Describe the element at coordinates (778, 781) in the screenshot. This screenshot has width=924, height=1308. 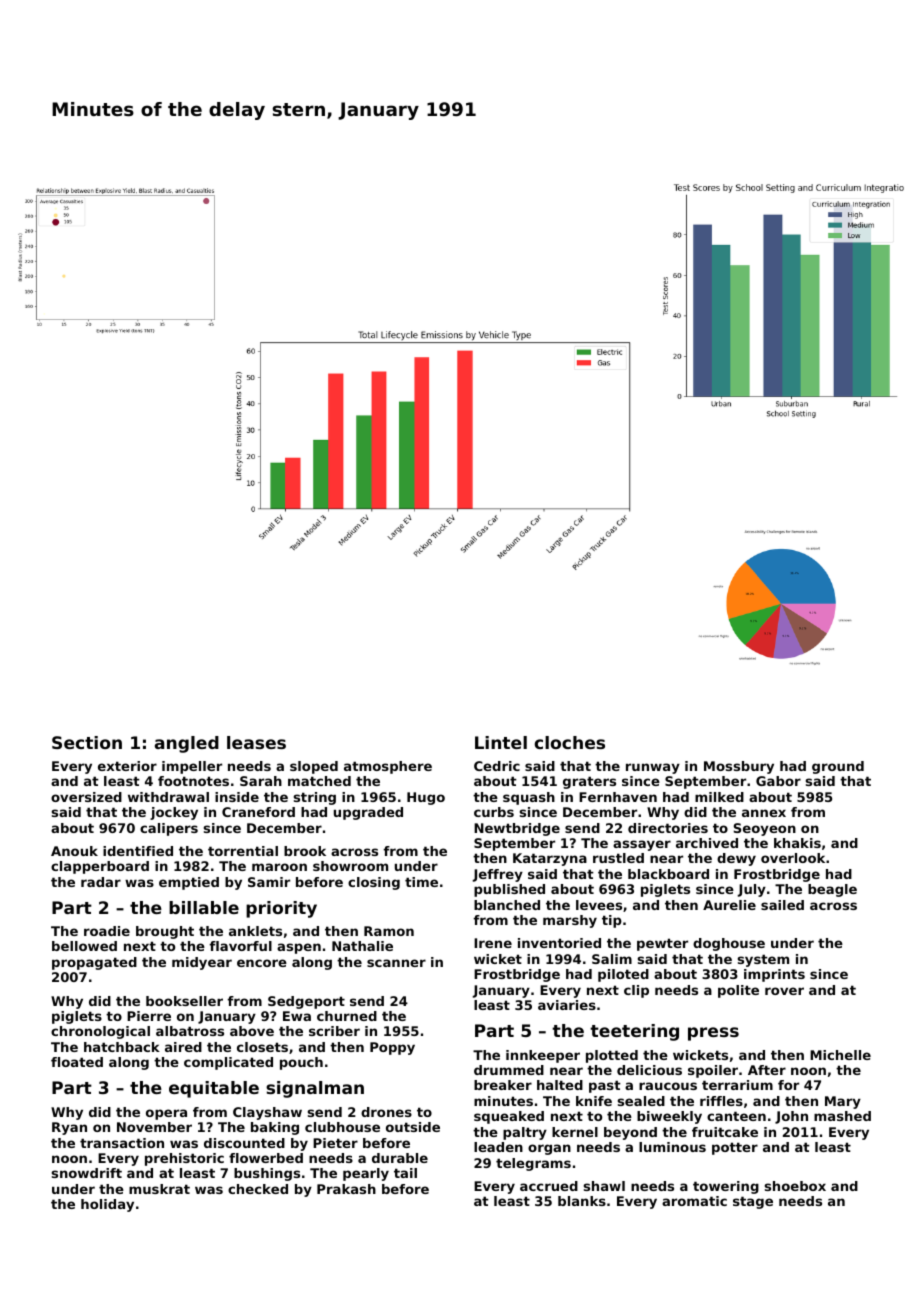
I see `Gabor` at that location.
